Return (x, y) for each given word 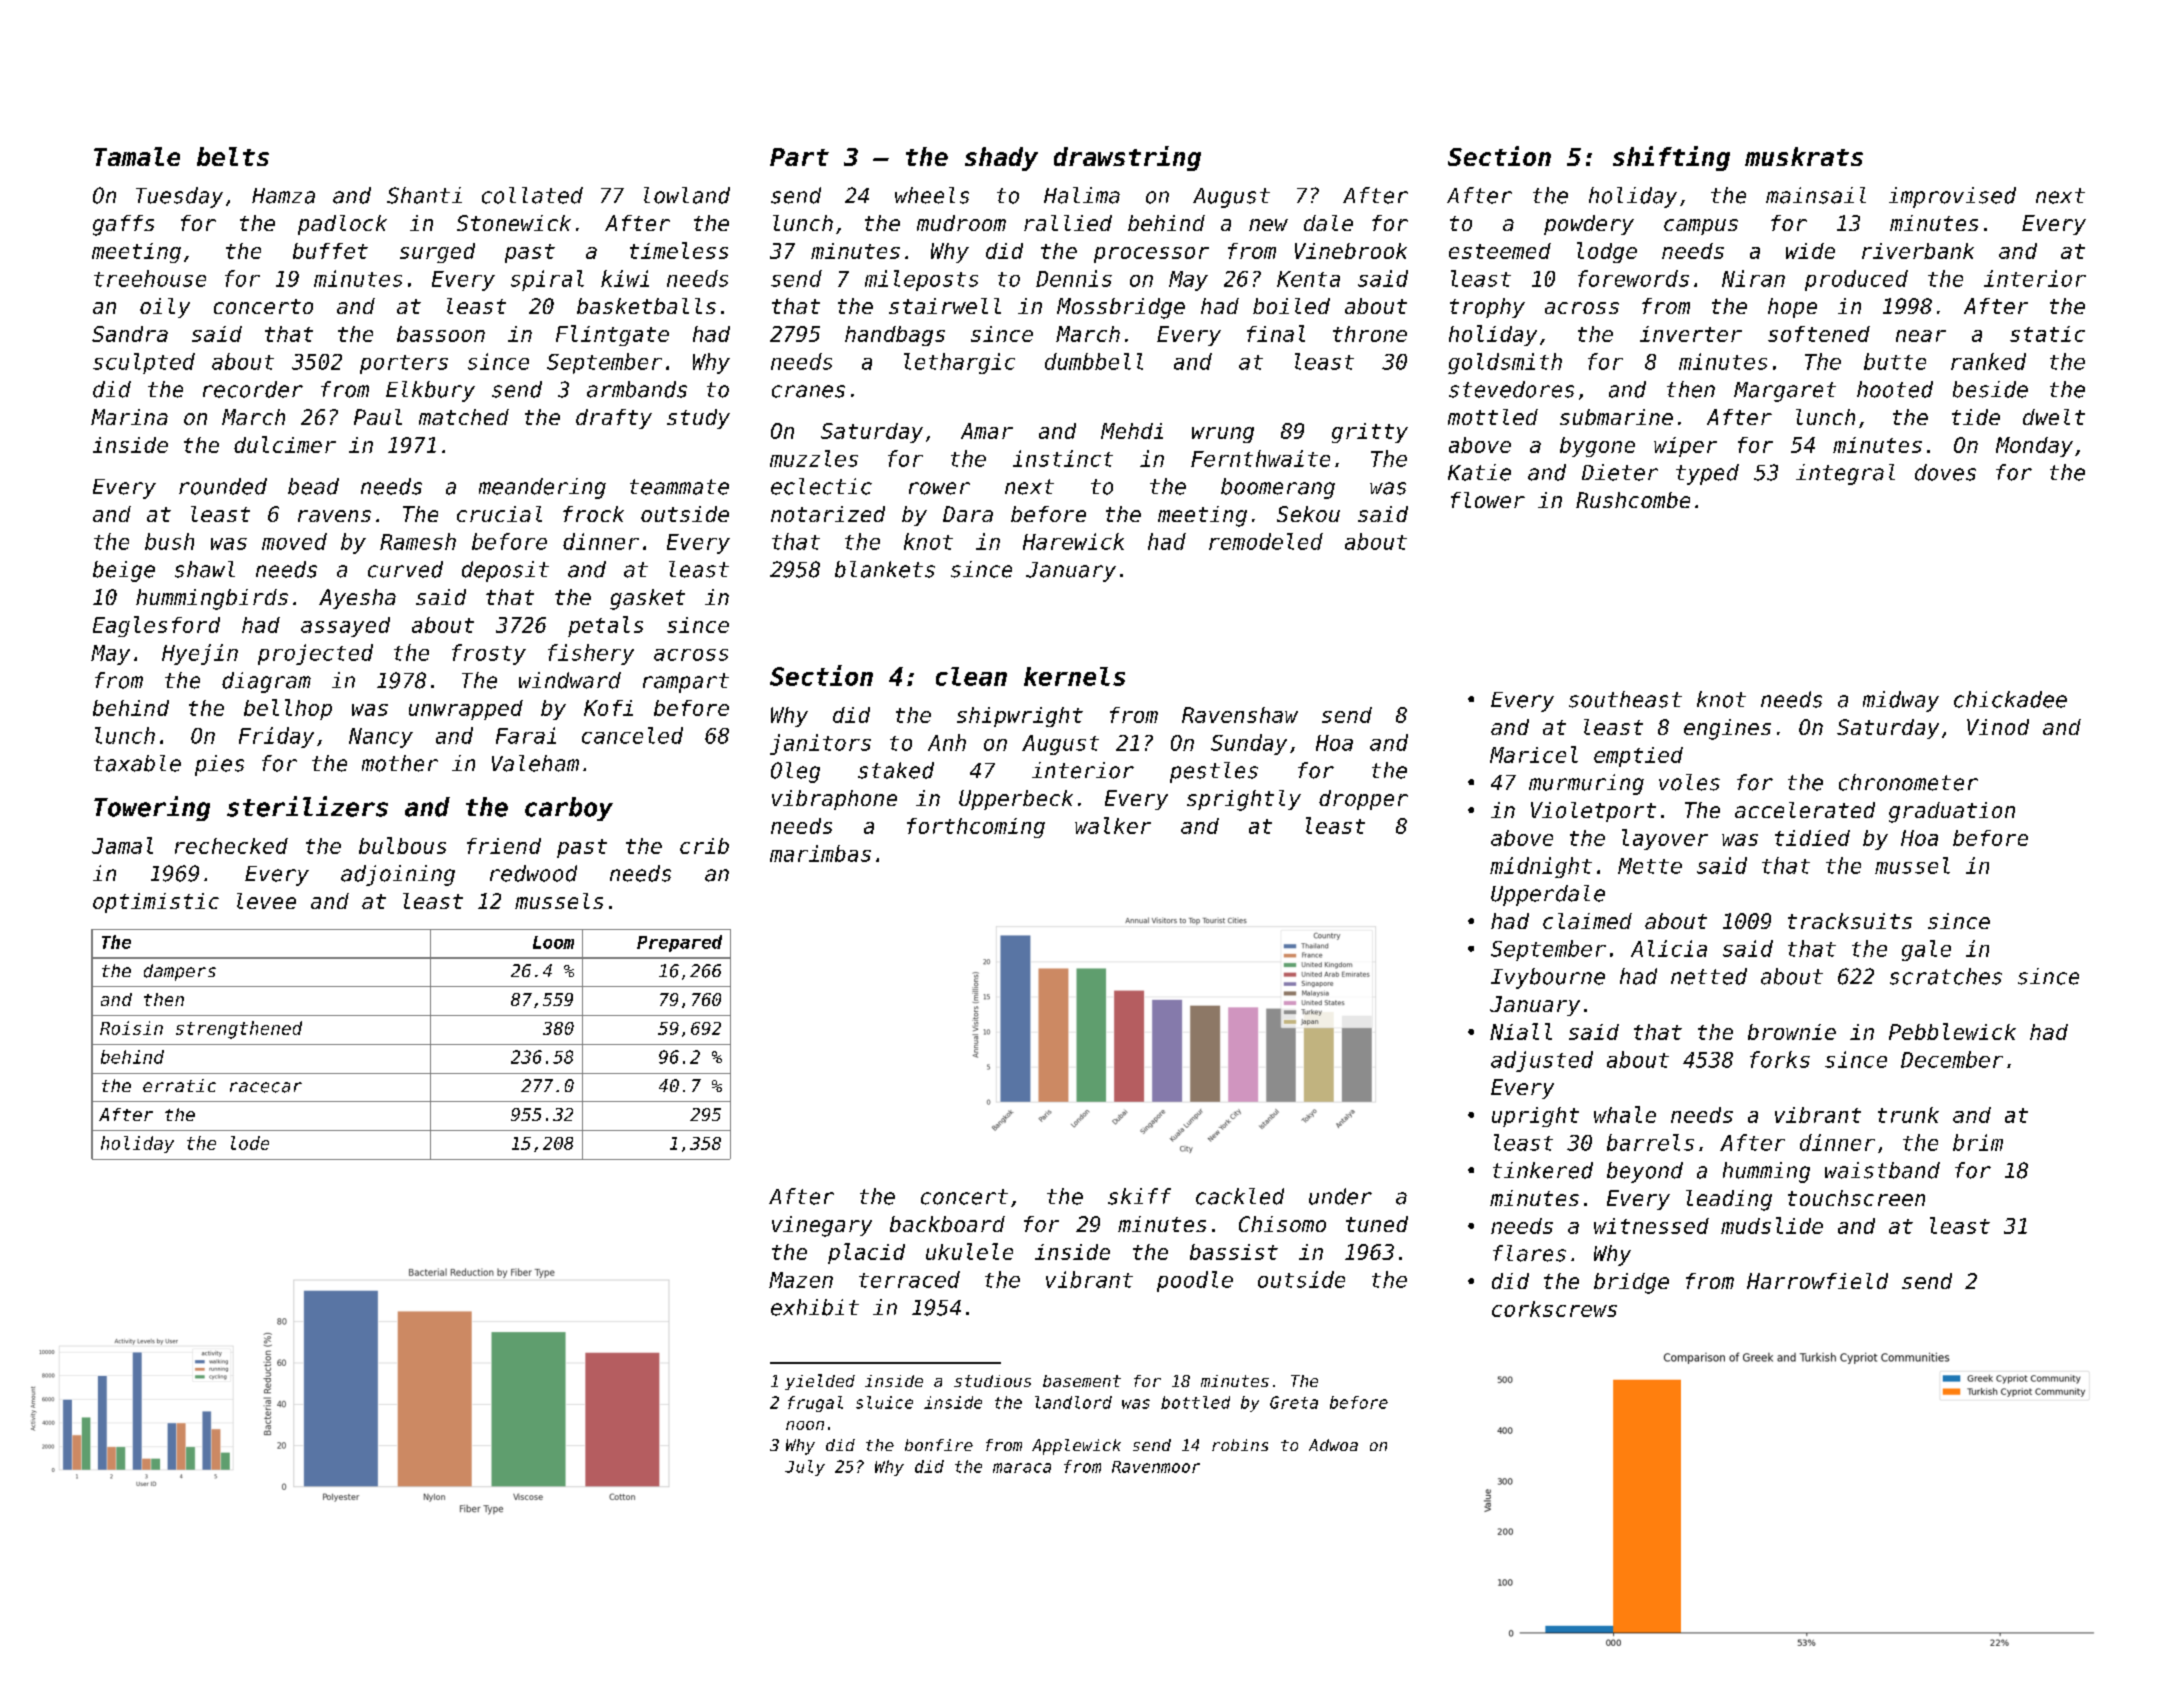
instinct (1063, 458)
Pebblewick (1952, 1031)
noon (805, 1425)
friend (504, 846)
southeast (1625, 699)
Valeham (535, 763)
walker (1113, 825)
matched (464, 417)
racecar (266, 1087)
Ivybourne (1548, 978)
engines (1727, 729)
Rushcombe (1633, 500)
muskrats (1804, 156)
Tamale (137, 156)
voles (1689, 782)
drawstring (1127, 158)
